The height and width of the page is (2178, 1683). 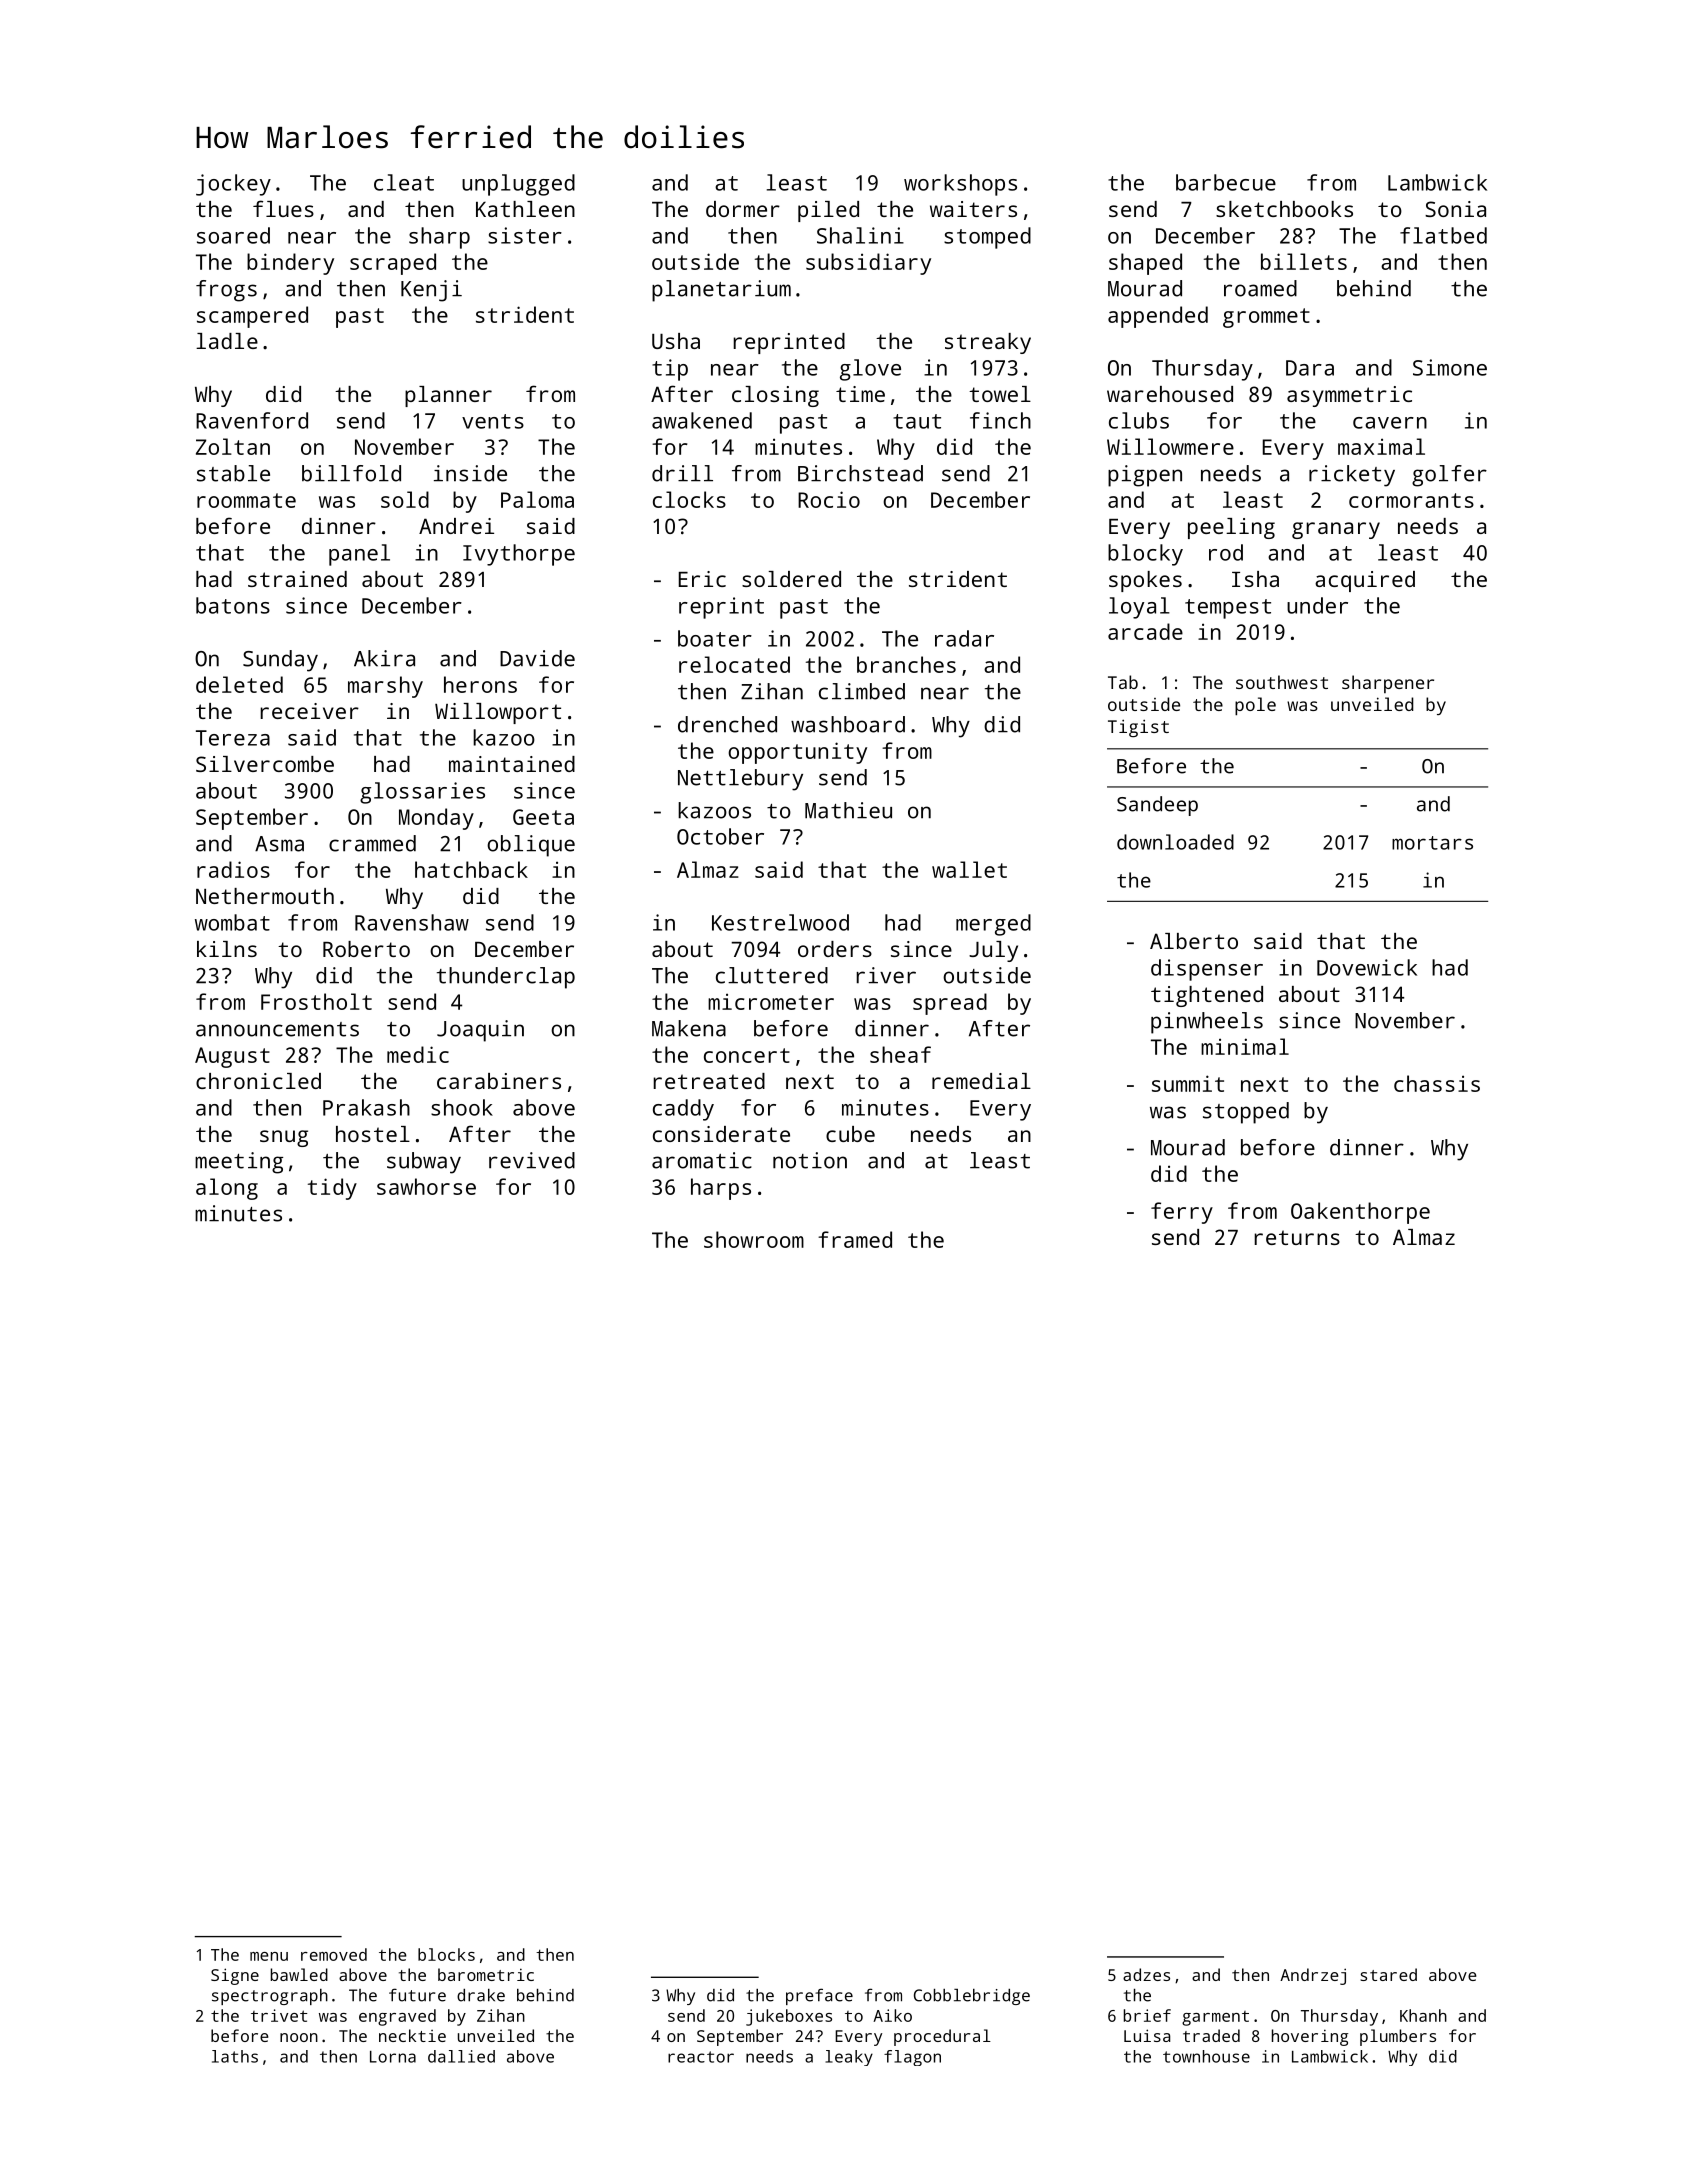 What do you see at coordinates (269, 1956) in the page?
I see `menu` at bounding box center [269, 1956].
